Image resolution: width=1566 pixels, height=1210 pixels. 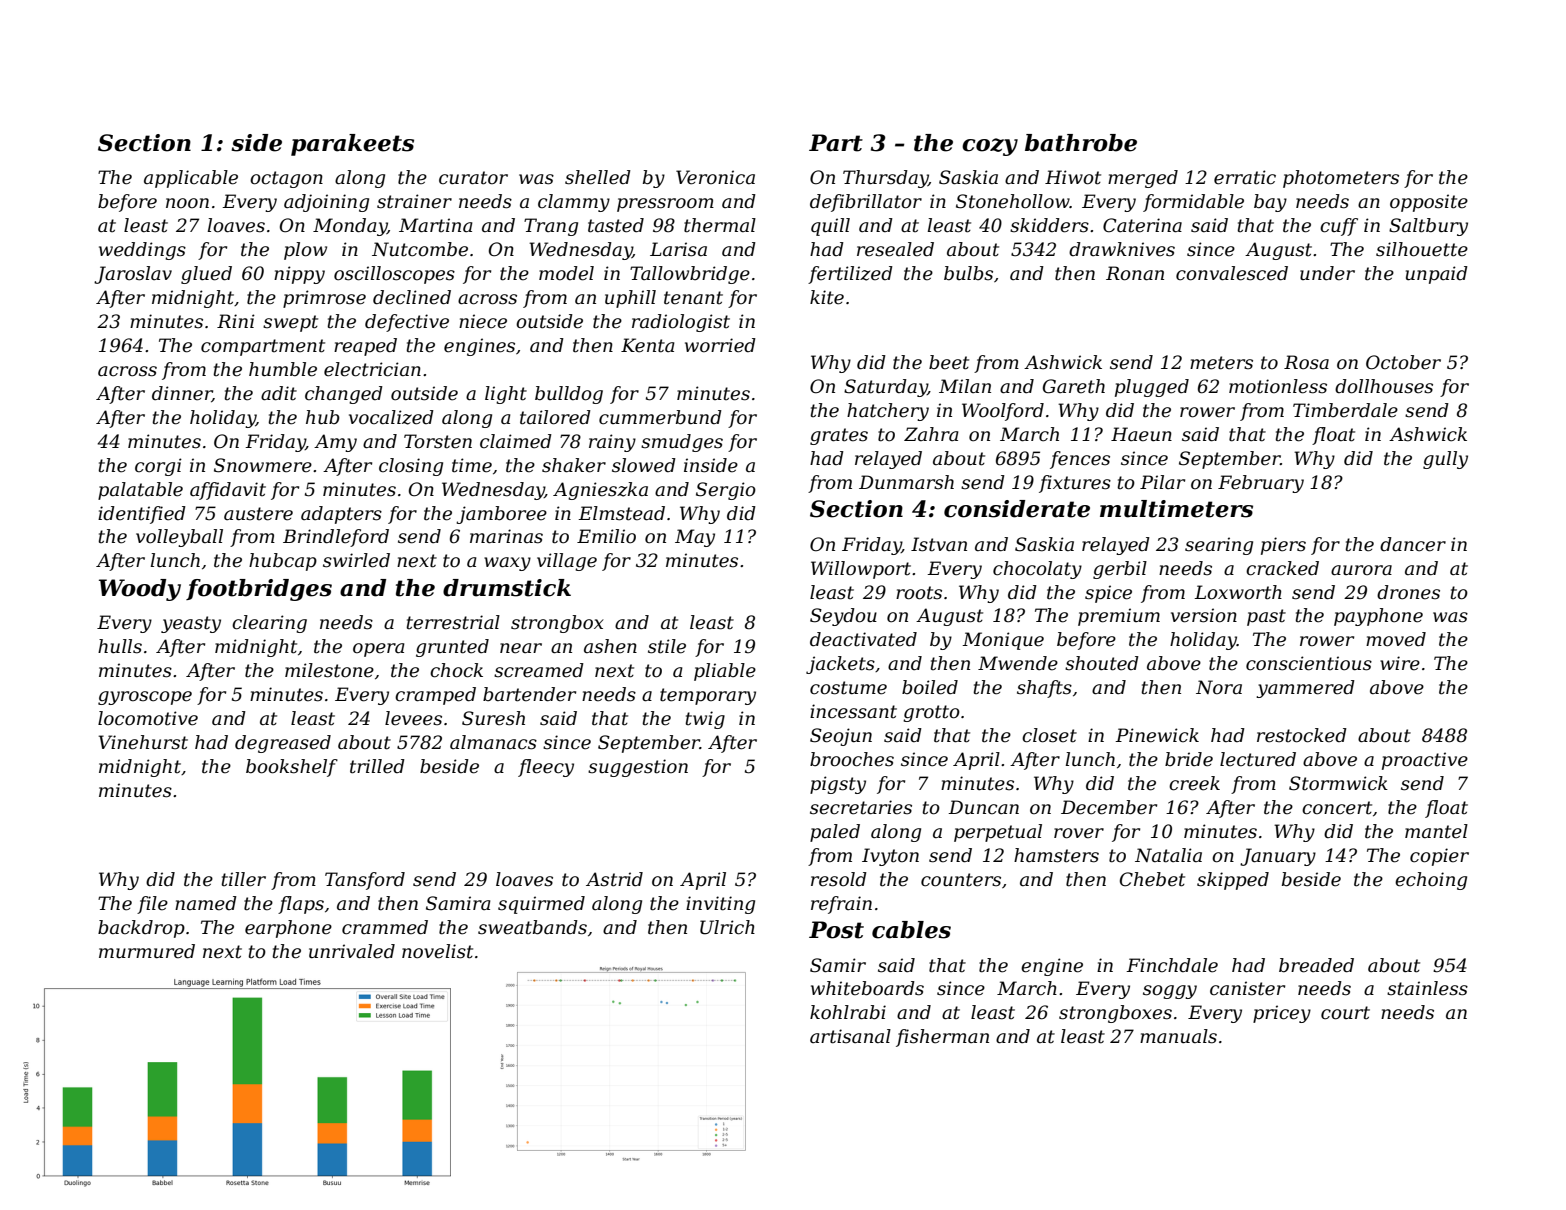 What do you see at coordinates (1245, 177) in the screenshot?
I see `erratic` at bounding box center [1245, 177].
